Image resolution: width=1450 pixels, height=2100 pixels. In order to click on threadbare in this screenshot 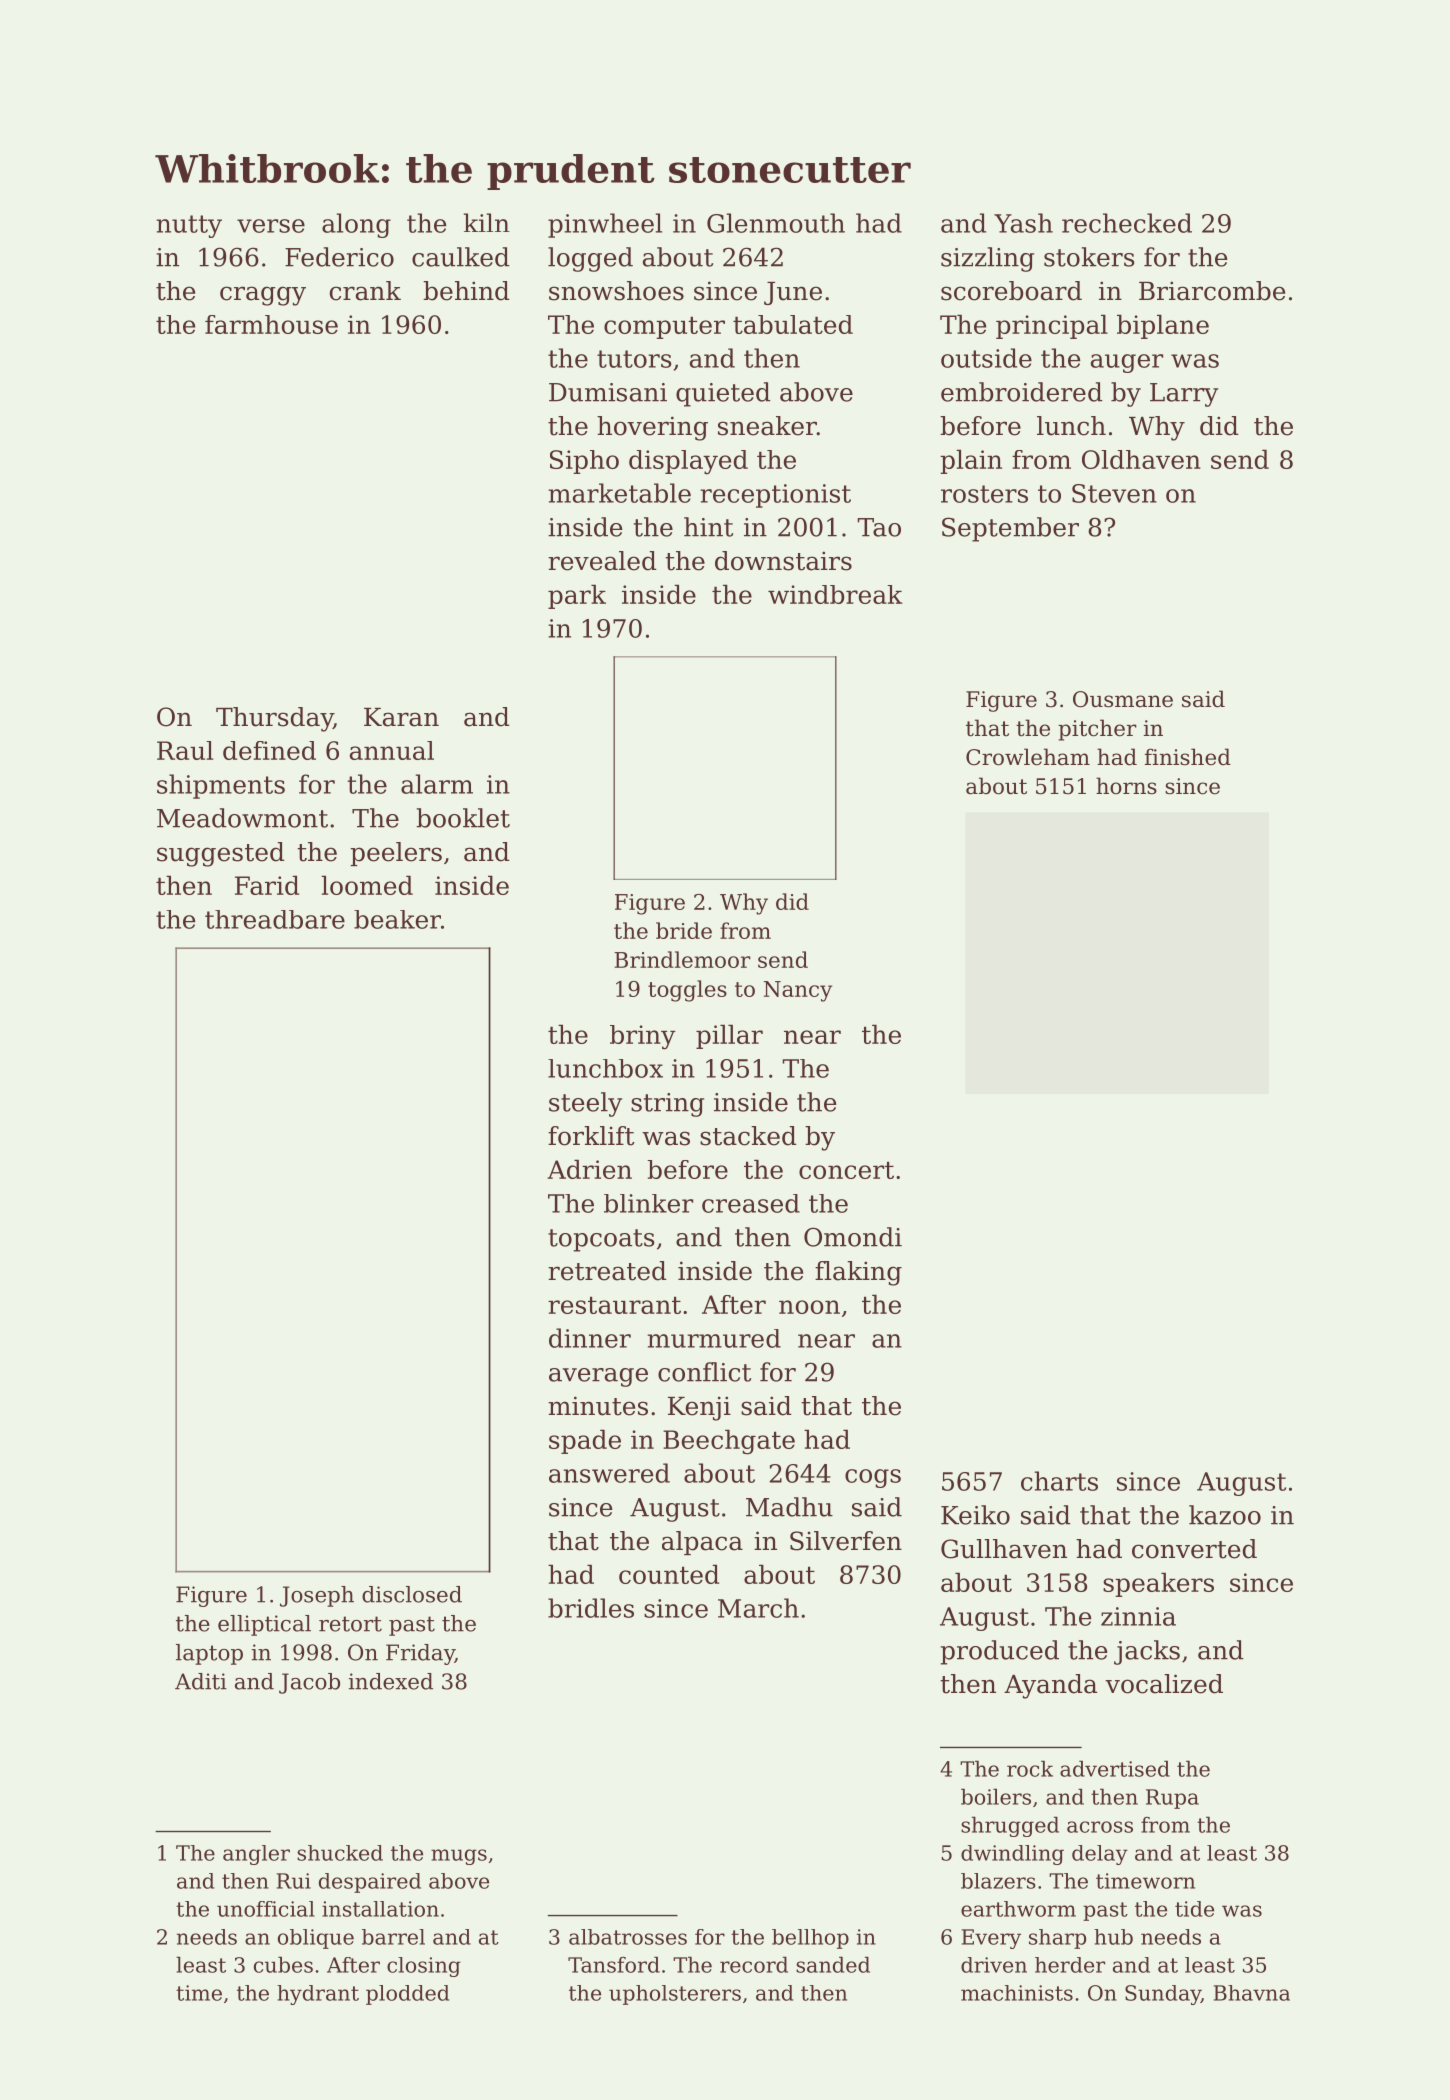, I will do `click(275, 919)`.
